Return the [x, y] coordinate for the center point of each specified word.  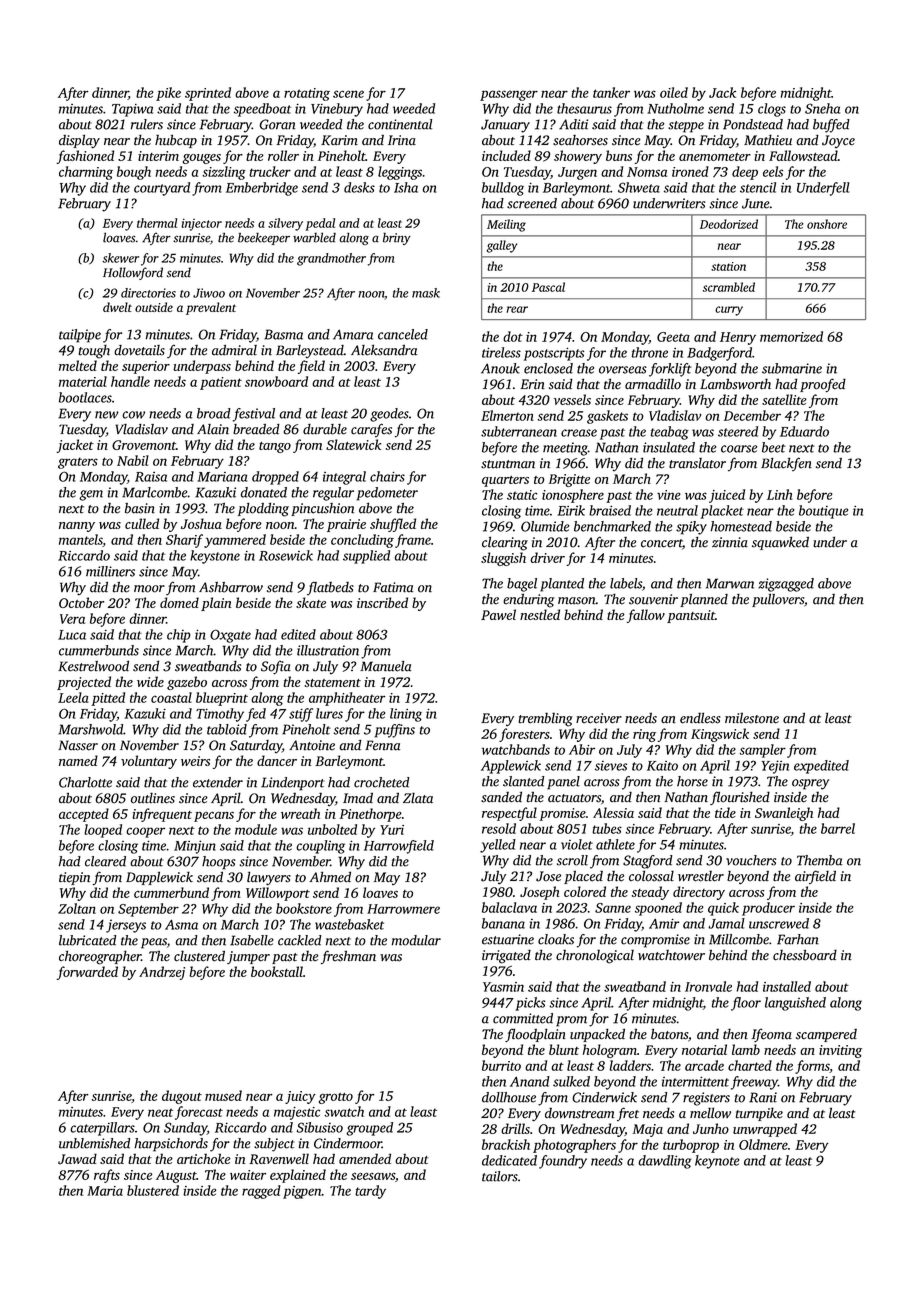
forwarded [87, 973]
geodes [389, 415]
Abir [582, 749]
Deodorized [729, 224]
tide [725, 812]
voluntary [149, 762]
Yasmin [503, 987]
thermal [157, 223]
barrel [838, 828]
